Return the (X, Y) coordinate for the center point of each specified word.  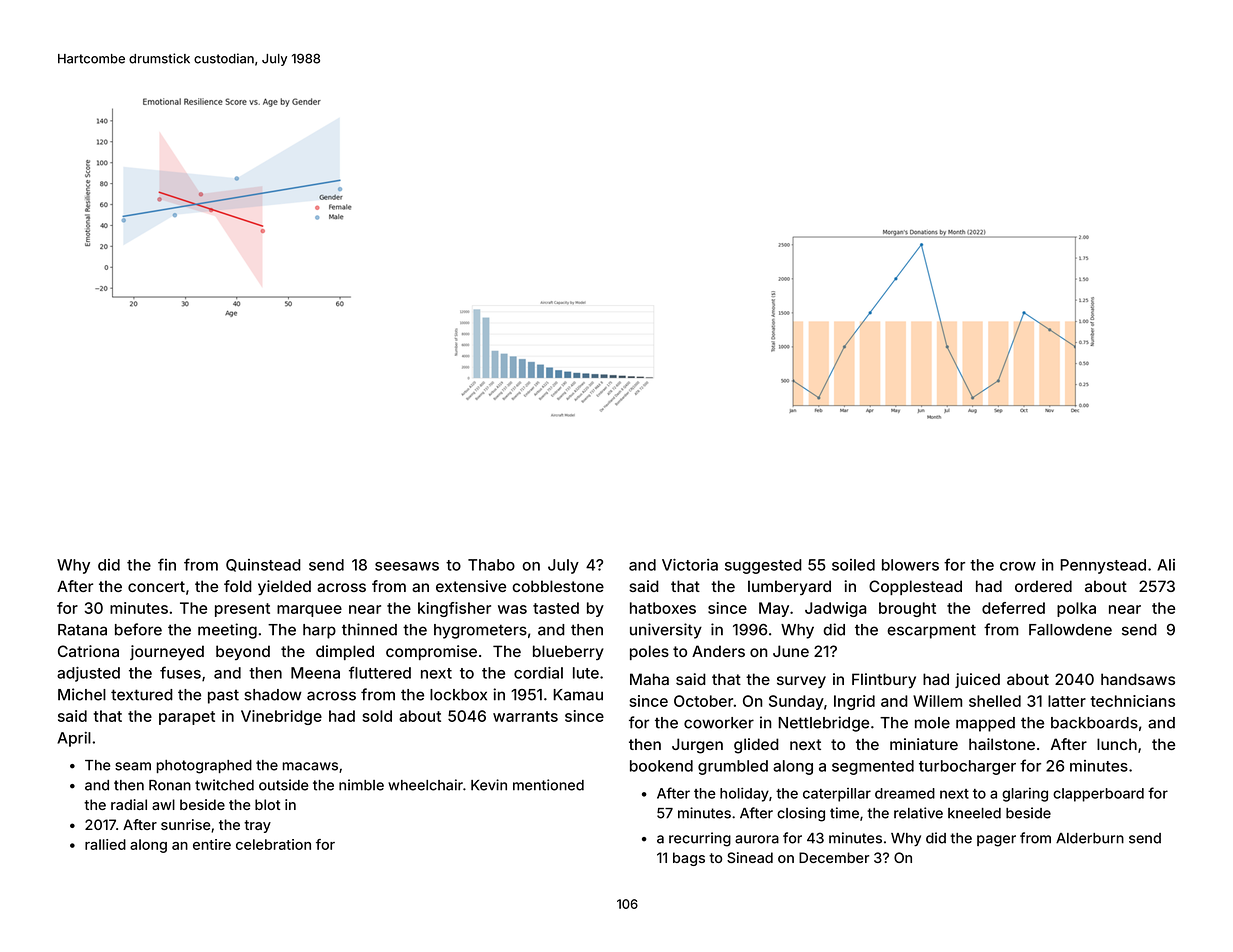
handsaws (1138, 679)
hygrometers (480, 631)
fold (238, 586)
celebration (273, 844)
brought (907, 609)
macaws (310, 766)
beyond (243, 652)
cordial (538, 673)
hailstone (1002, 744)
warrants (525, 716)
